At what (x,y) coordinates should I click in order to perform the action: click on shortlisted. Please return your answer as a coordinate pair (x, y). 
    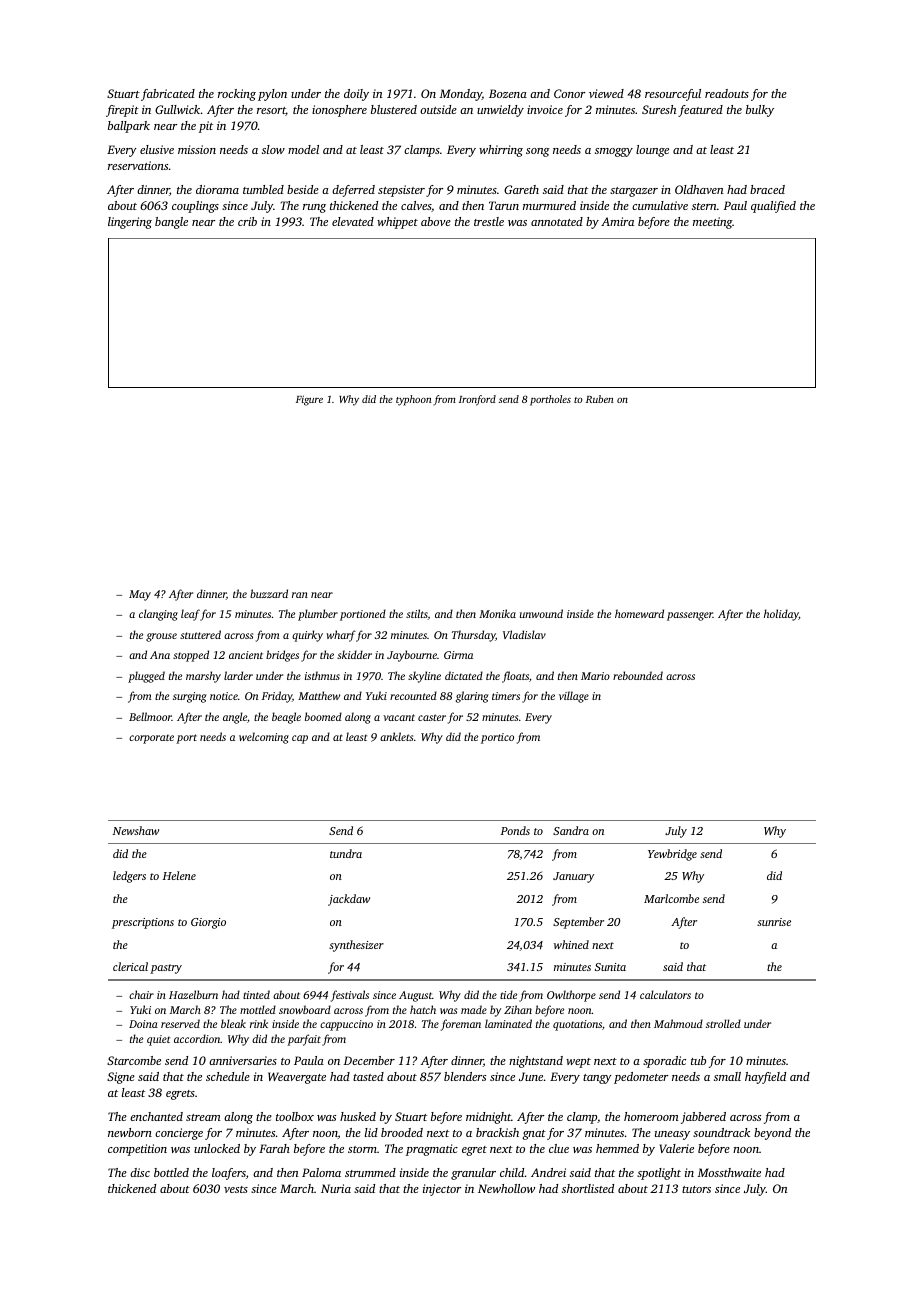
    Looking at the image, I should click on (588, 1188).
